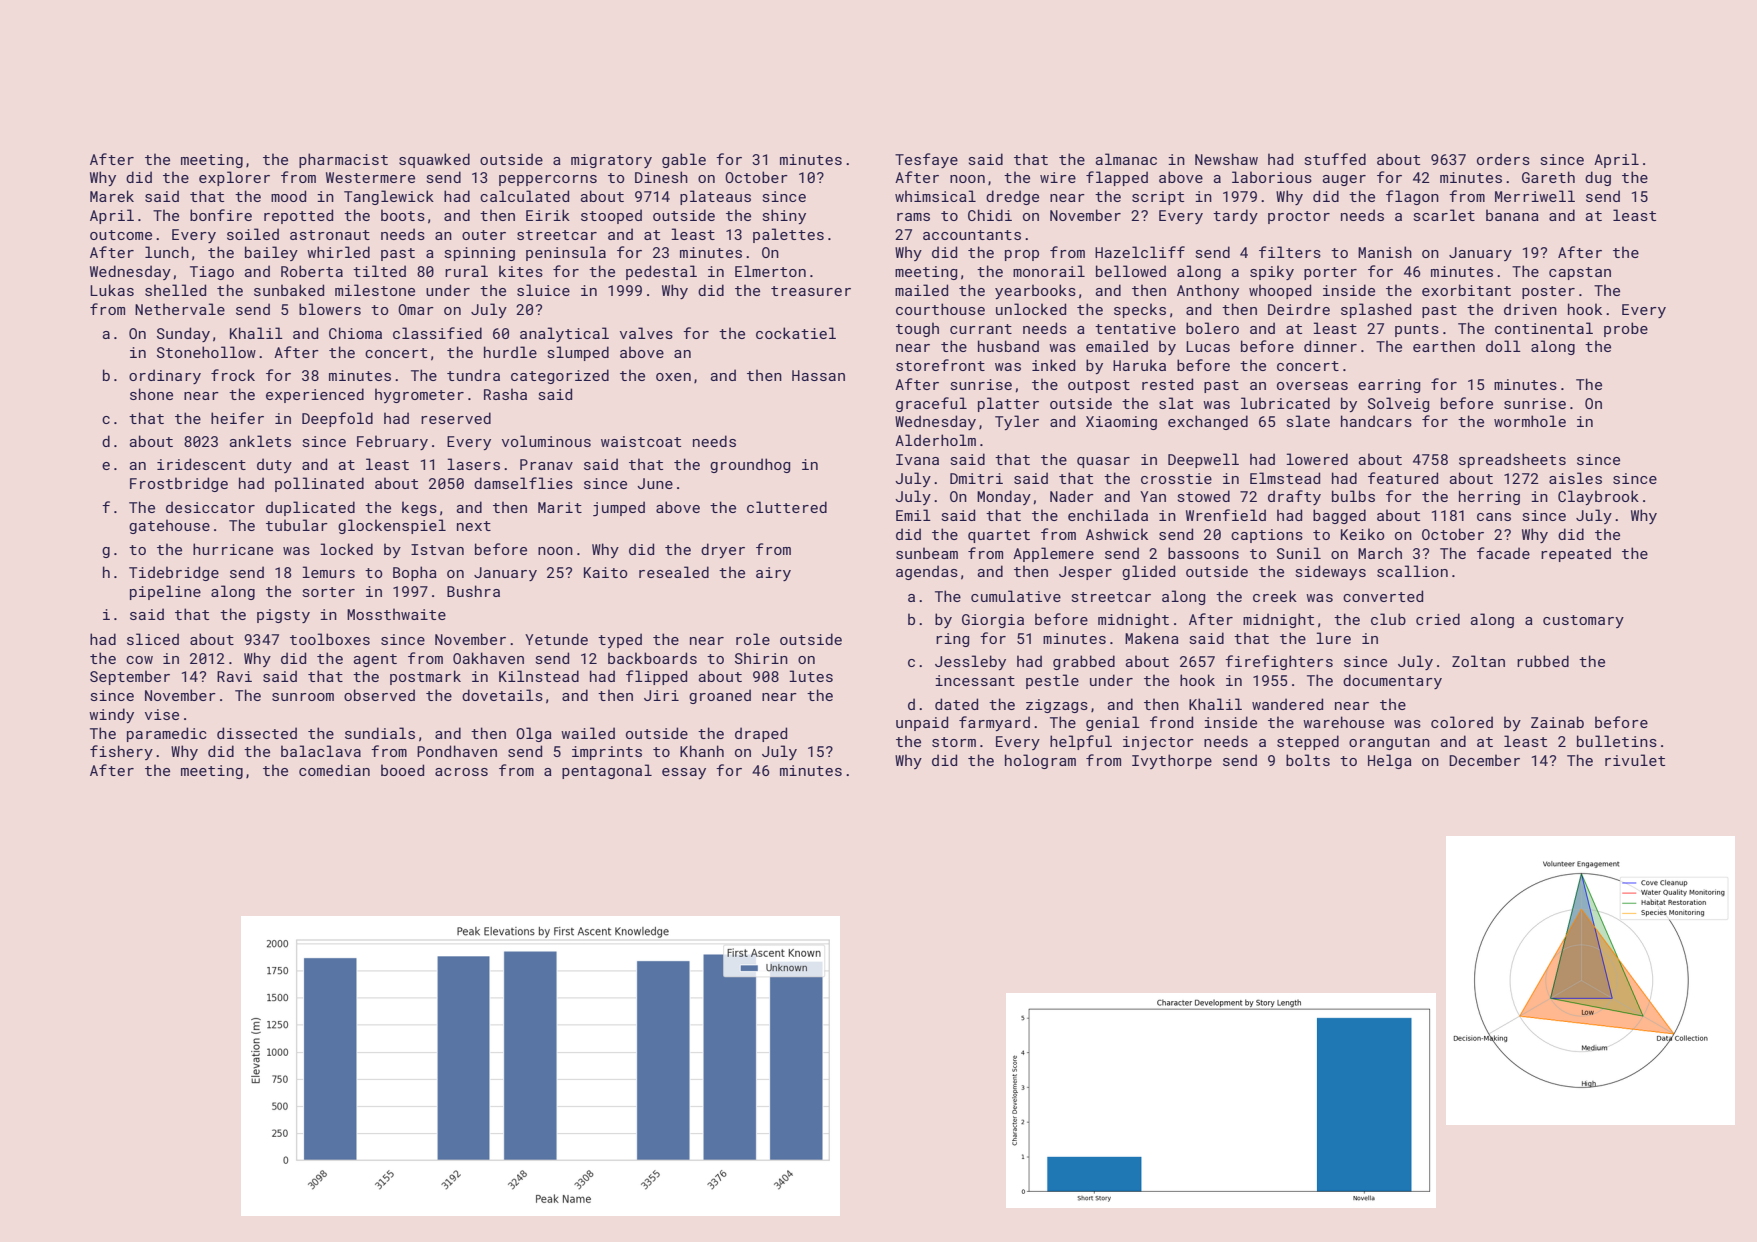 The image size is (1757, 1242). I want to click on gatehouse, so click(169, 526).
